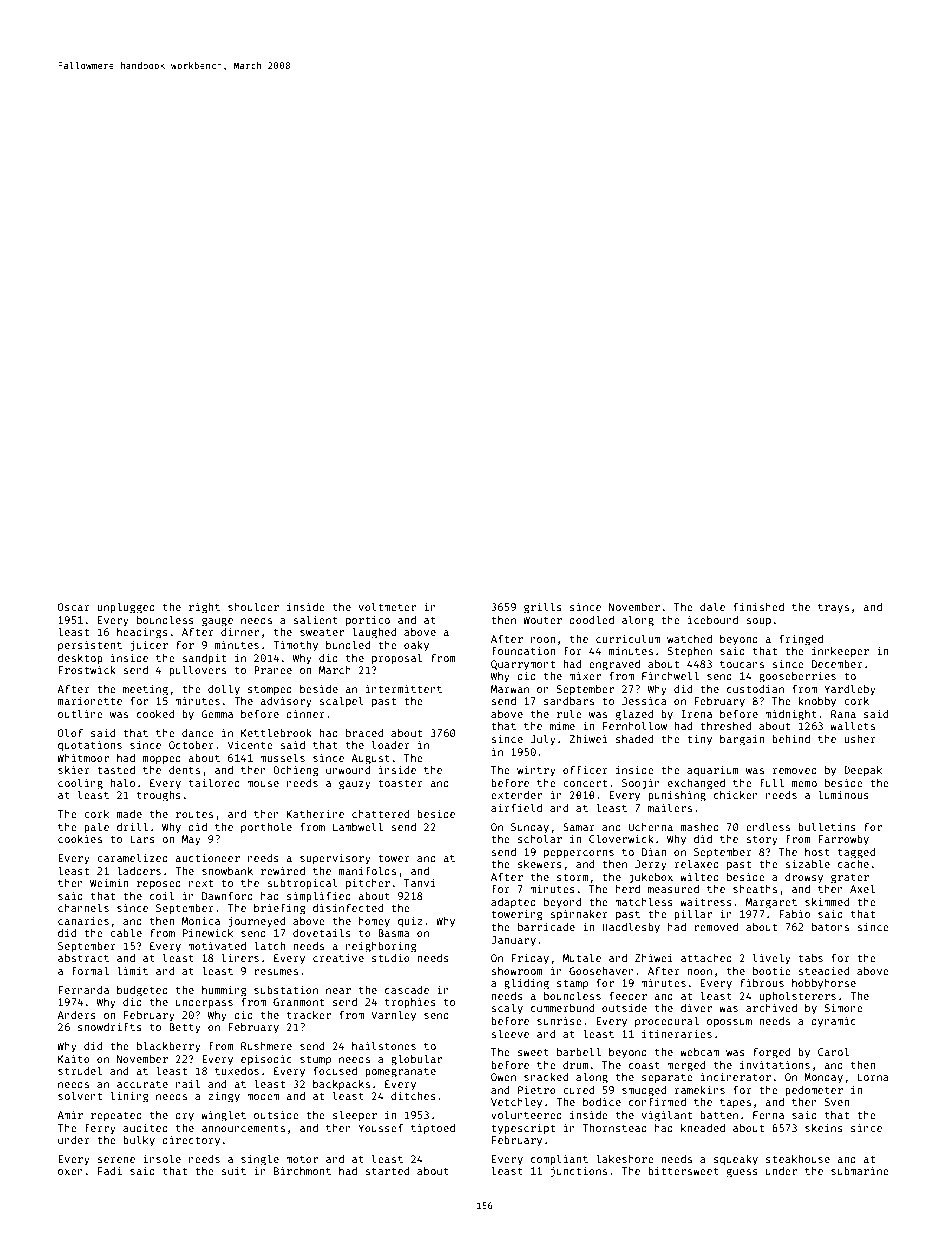  Describe the element at coordinates (404, 688) in the screenshot. I see `intermittent` at that location.
